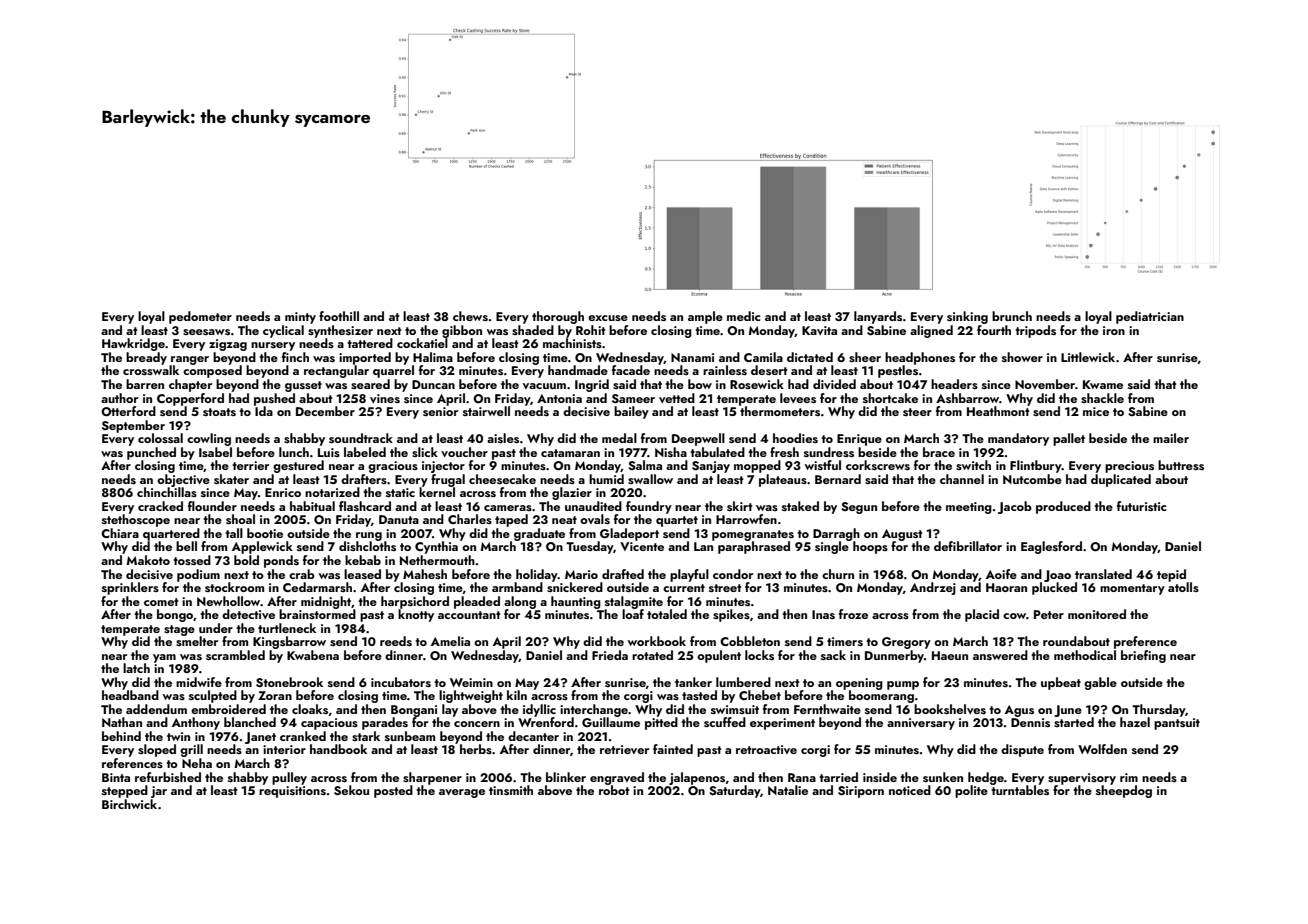  I want to click on Peter, so click(1049, 614).
